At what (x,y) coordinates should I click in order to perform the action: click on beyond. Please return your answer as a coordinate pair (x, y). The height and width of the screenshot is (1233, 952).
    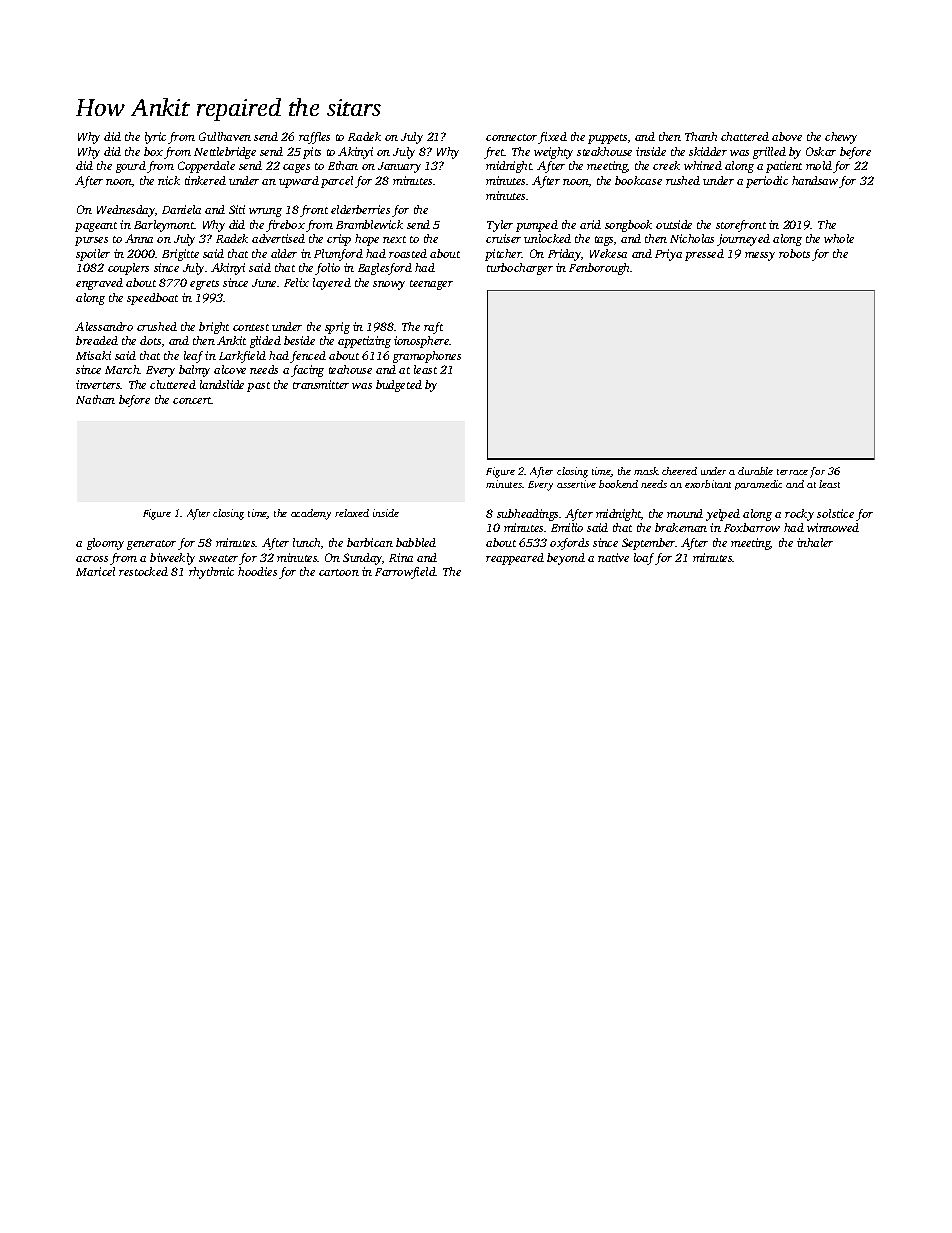
    Looking at the image, I should click on (566, 559).
